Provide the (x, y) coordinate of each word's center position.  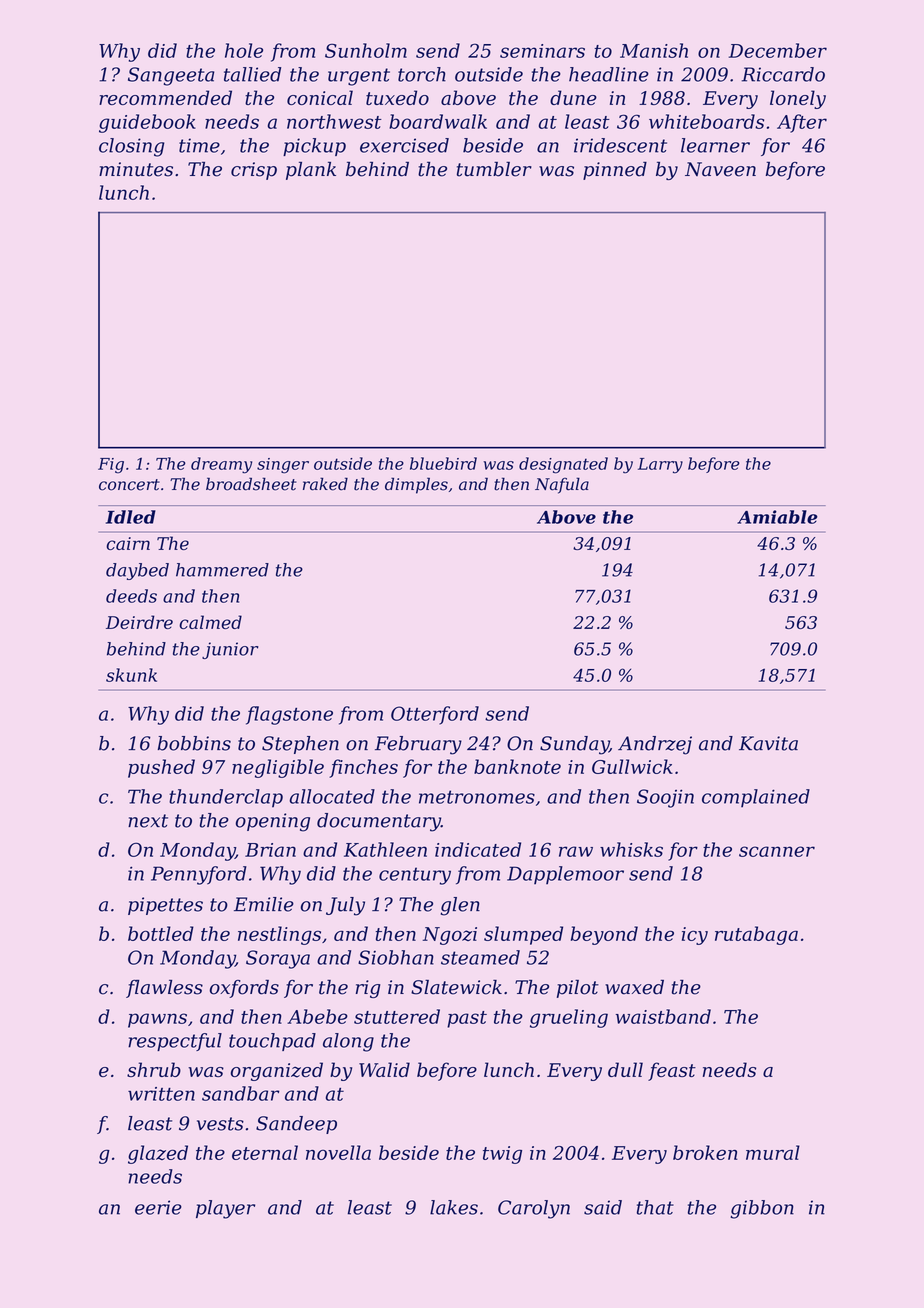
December (778, 50)
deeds (131, 596)
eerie (158, 1207)
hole (244, 50)
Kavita (768, 743)
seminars (542, 51)
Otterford (435, 715)
